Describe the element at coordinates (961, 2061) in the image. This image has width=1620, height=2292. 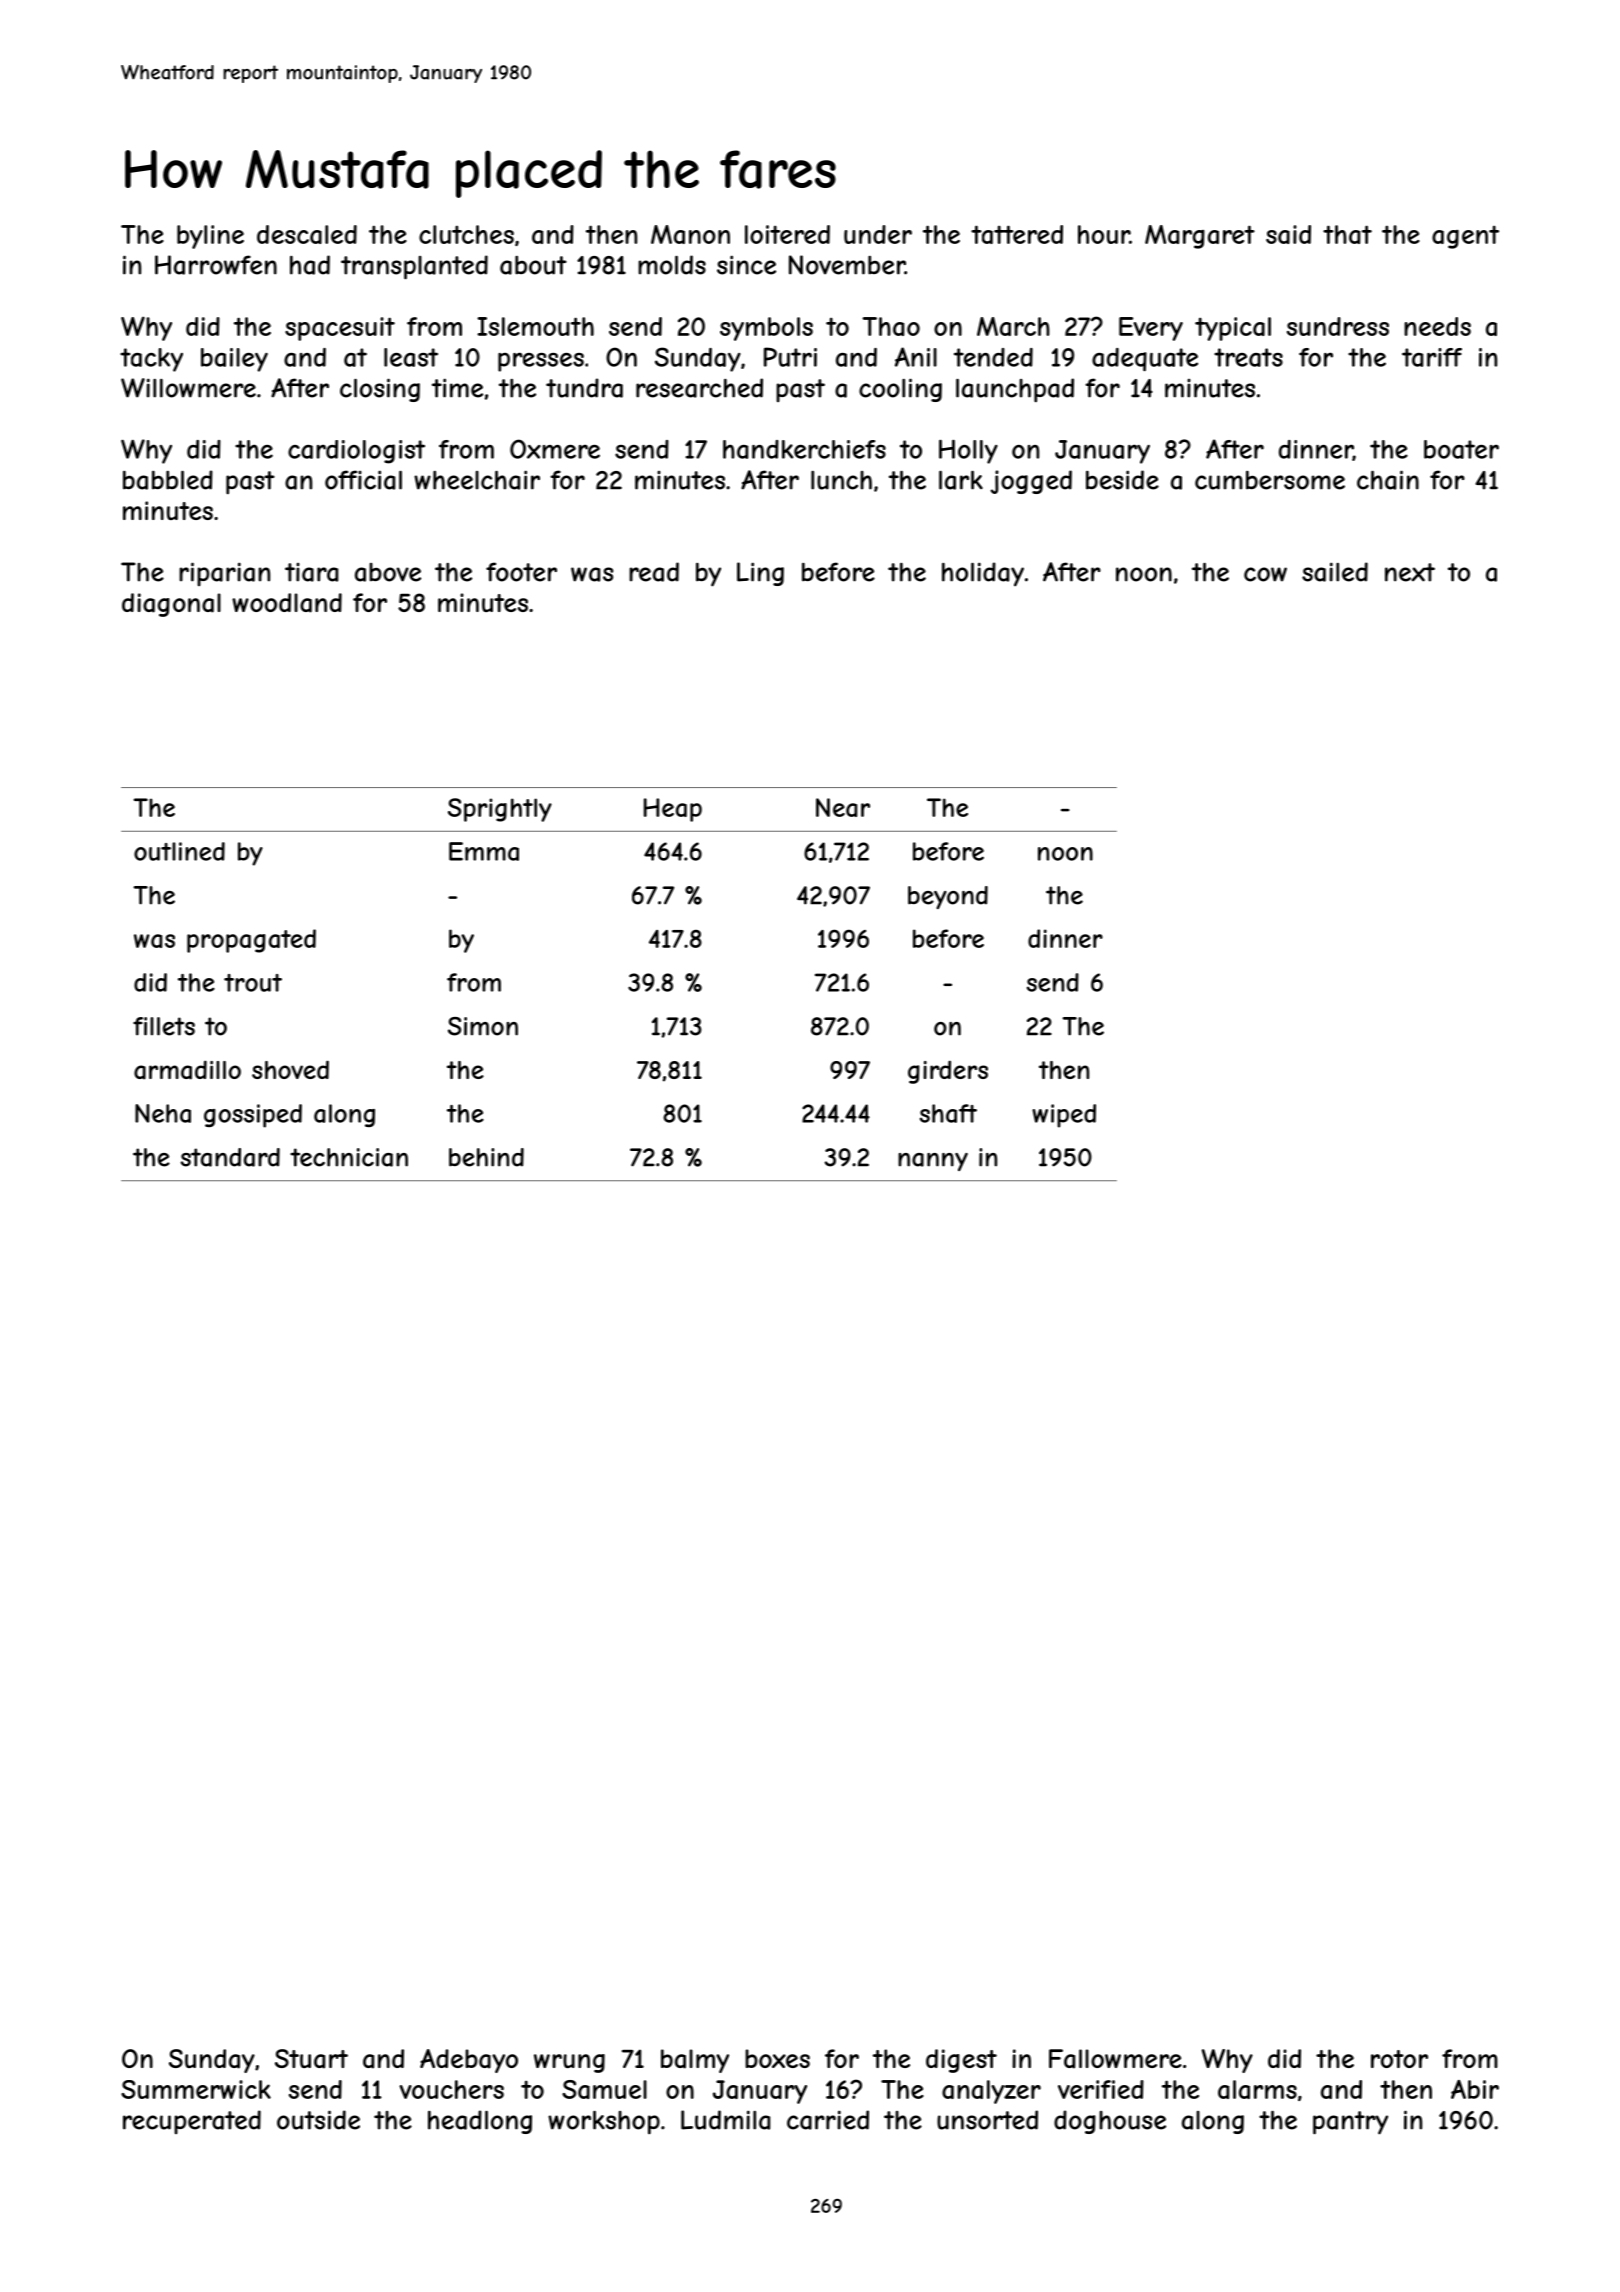
I see `digest` at that location.
